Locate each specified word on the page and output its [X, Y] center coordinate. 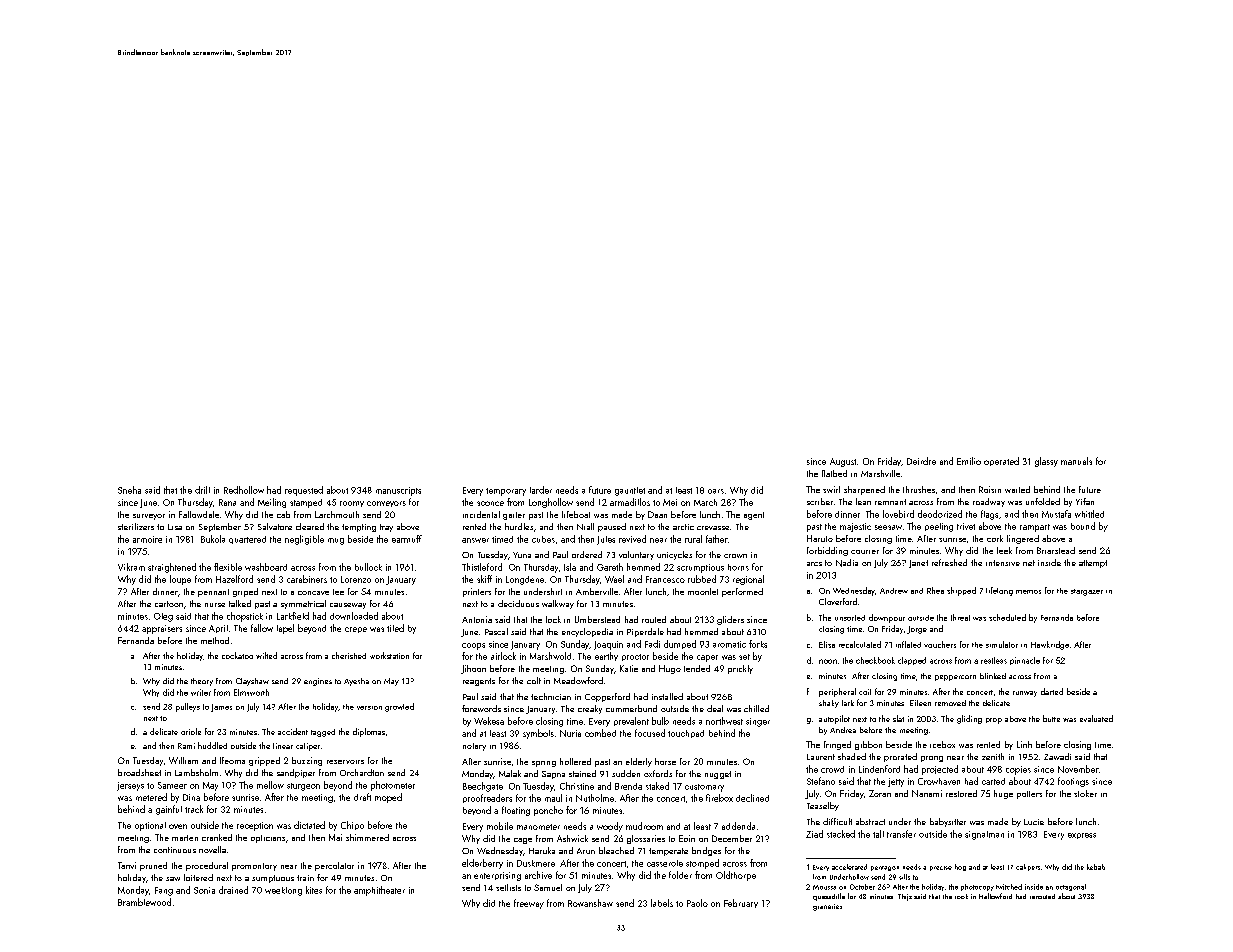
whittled [1089, 514]
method [215, 640]
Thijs [905, 897]
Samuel [548, 887]
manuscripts [398, 491]
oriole [191, 731]
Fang [164, 891]
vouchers [940, 644]
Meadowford [578, 680]
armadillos [630, 502]
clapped [912, 661]
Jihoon [473, 669]
